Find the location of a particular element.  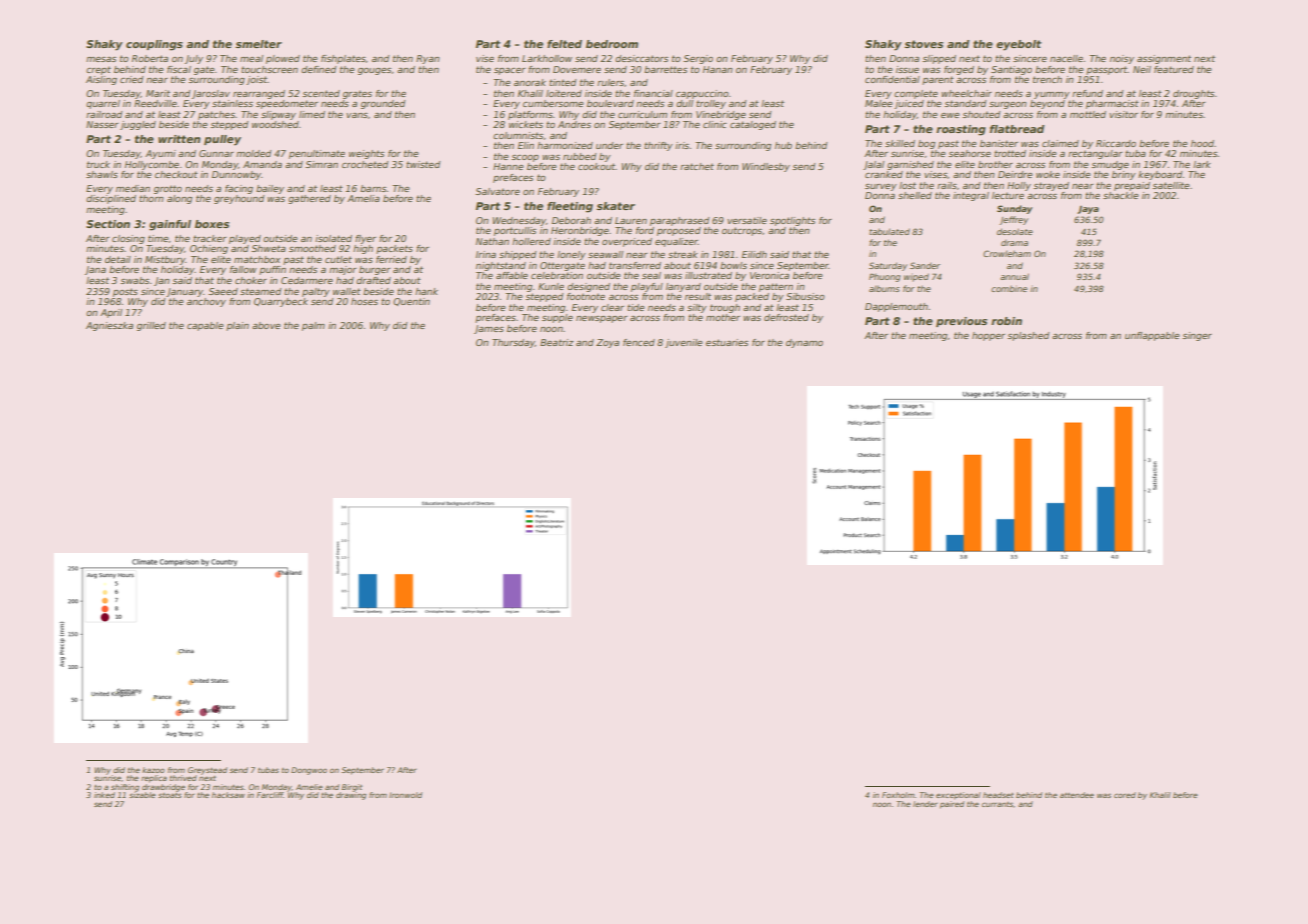

Foxholm is located at coordinates (898, 795).
